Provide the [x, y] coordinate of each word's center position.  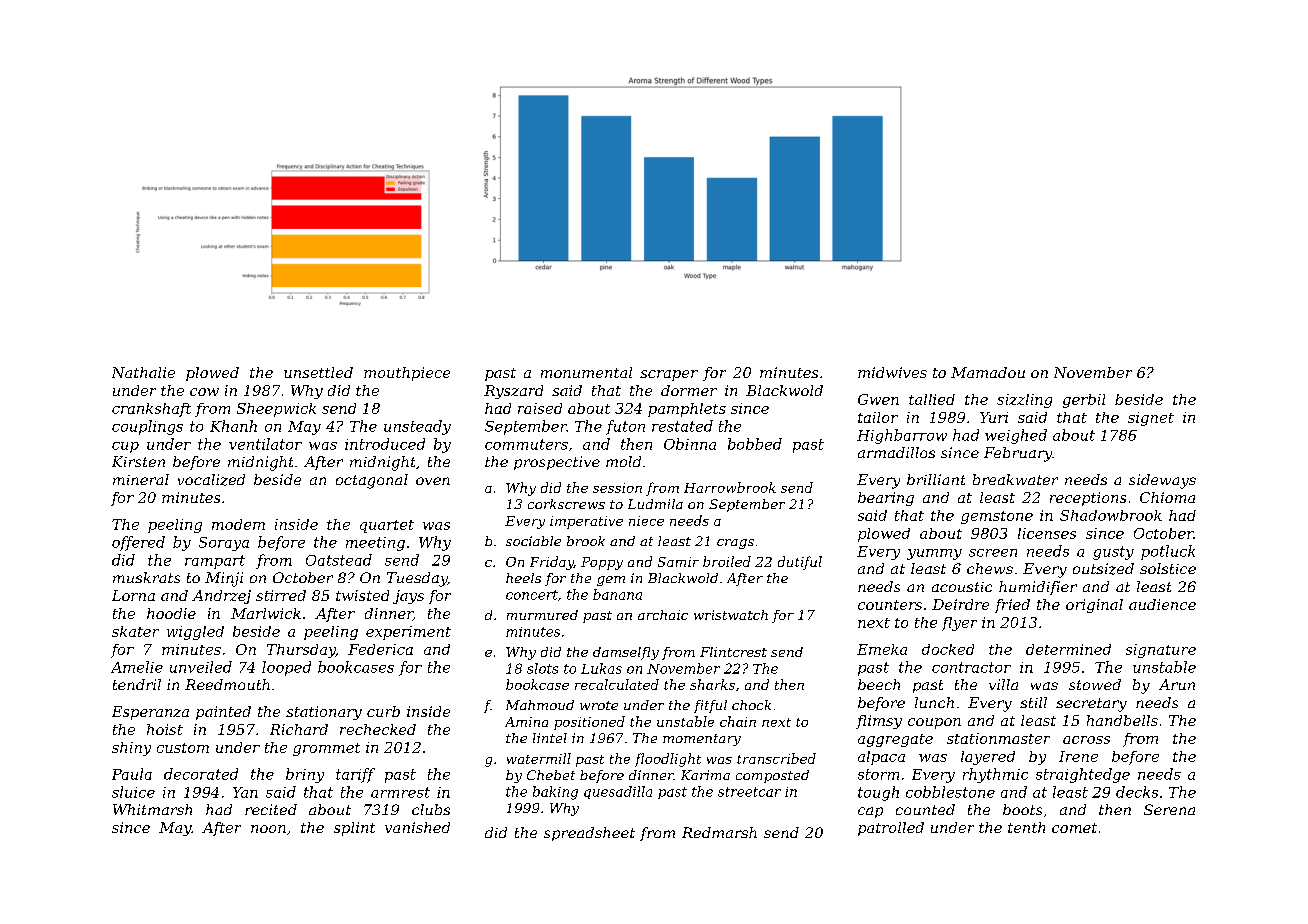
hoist [165, 729]
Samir [678, 562]
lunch [934, 702]
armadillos [896, 452]
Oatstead [339, 560]
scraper [669, 375]
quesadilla [618, 792]
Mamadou [988, 372]
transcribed [776, 758]
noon [268, 829]
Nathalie [143, 372]
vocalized [211, 480]
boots [1022, 809]
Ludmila [655, 504]
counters [890, 605]
